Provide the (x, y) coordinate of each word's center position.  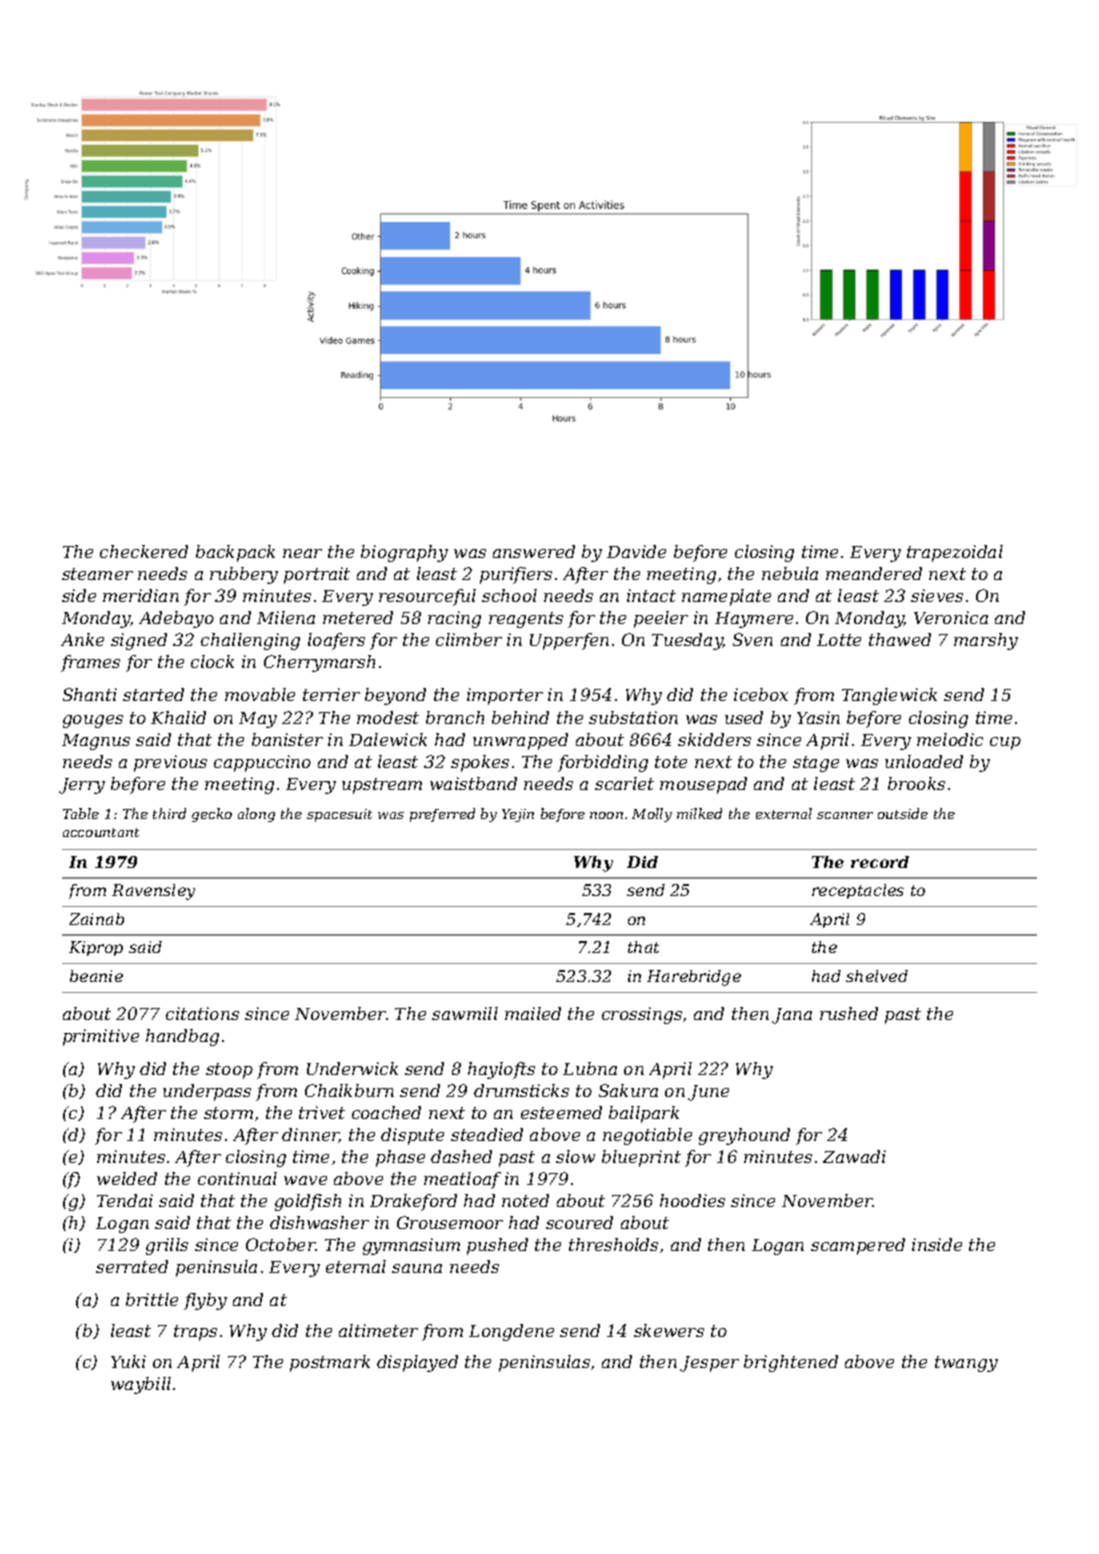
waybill (141, 1385)
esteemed (561, 1112)
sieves (937, 595)
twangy (966, 1364)
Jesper (709, 1364)
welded (127, 1178)
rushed (849, 1013)
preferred (442, 815)
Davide (636, 551)
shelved (877, 976)
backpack (235, 553)
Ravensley (153, 892)
